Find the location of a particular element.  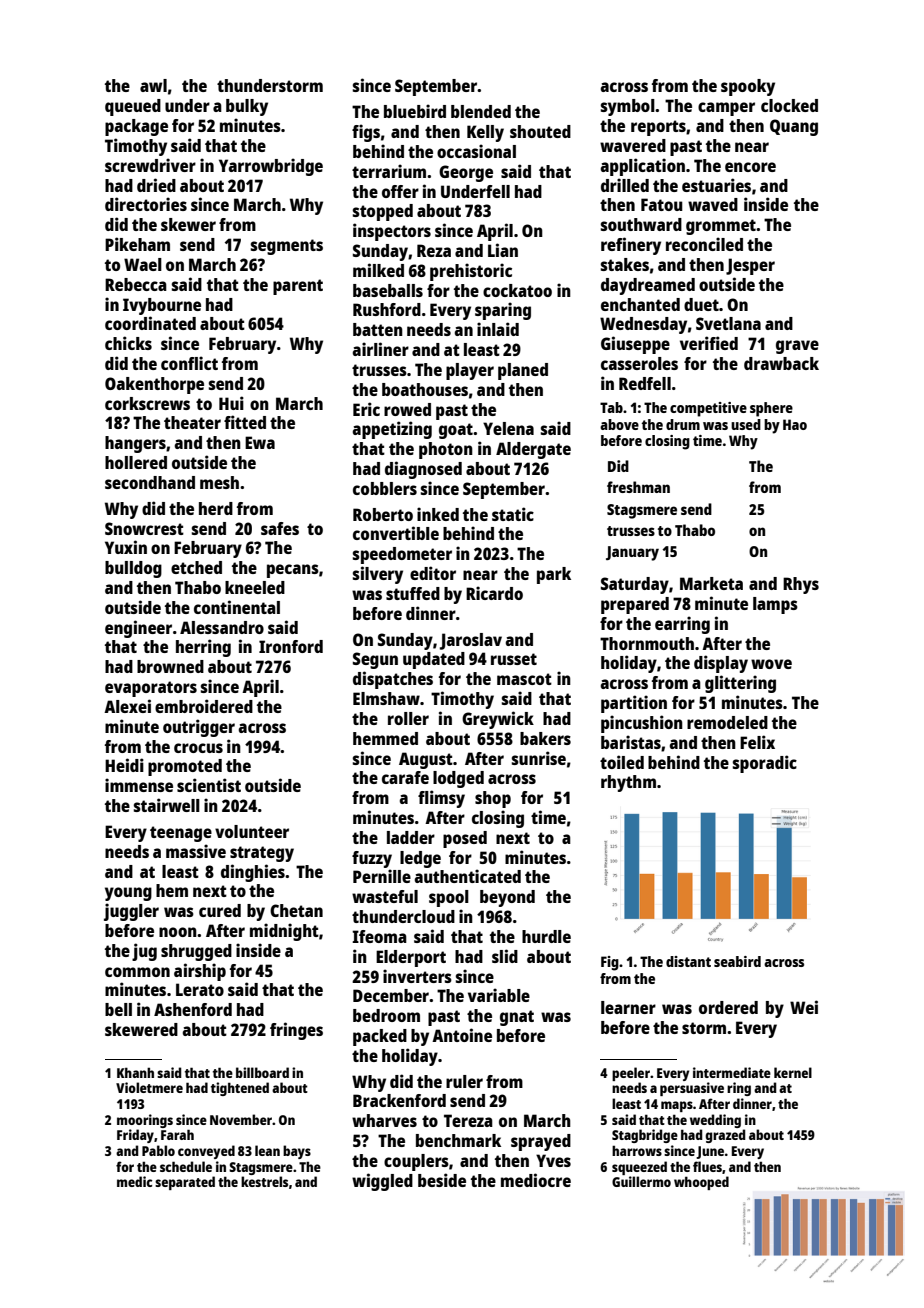

safes is located at coordinates (280, 528).
